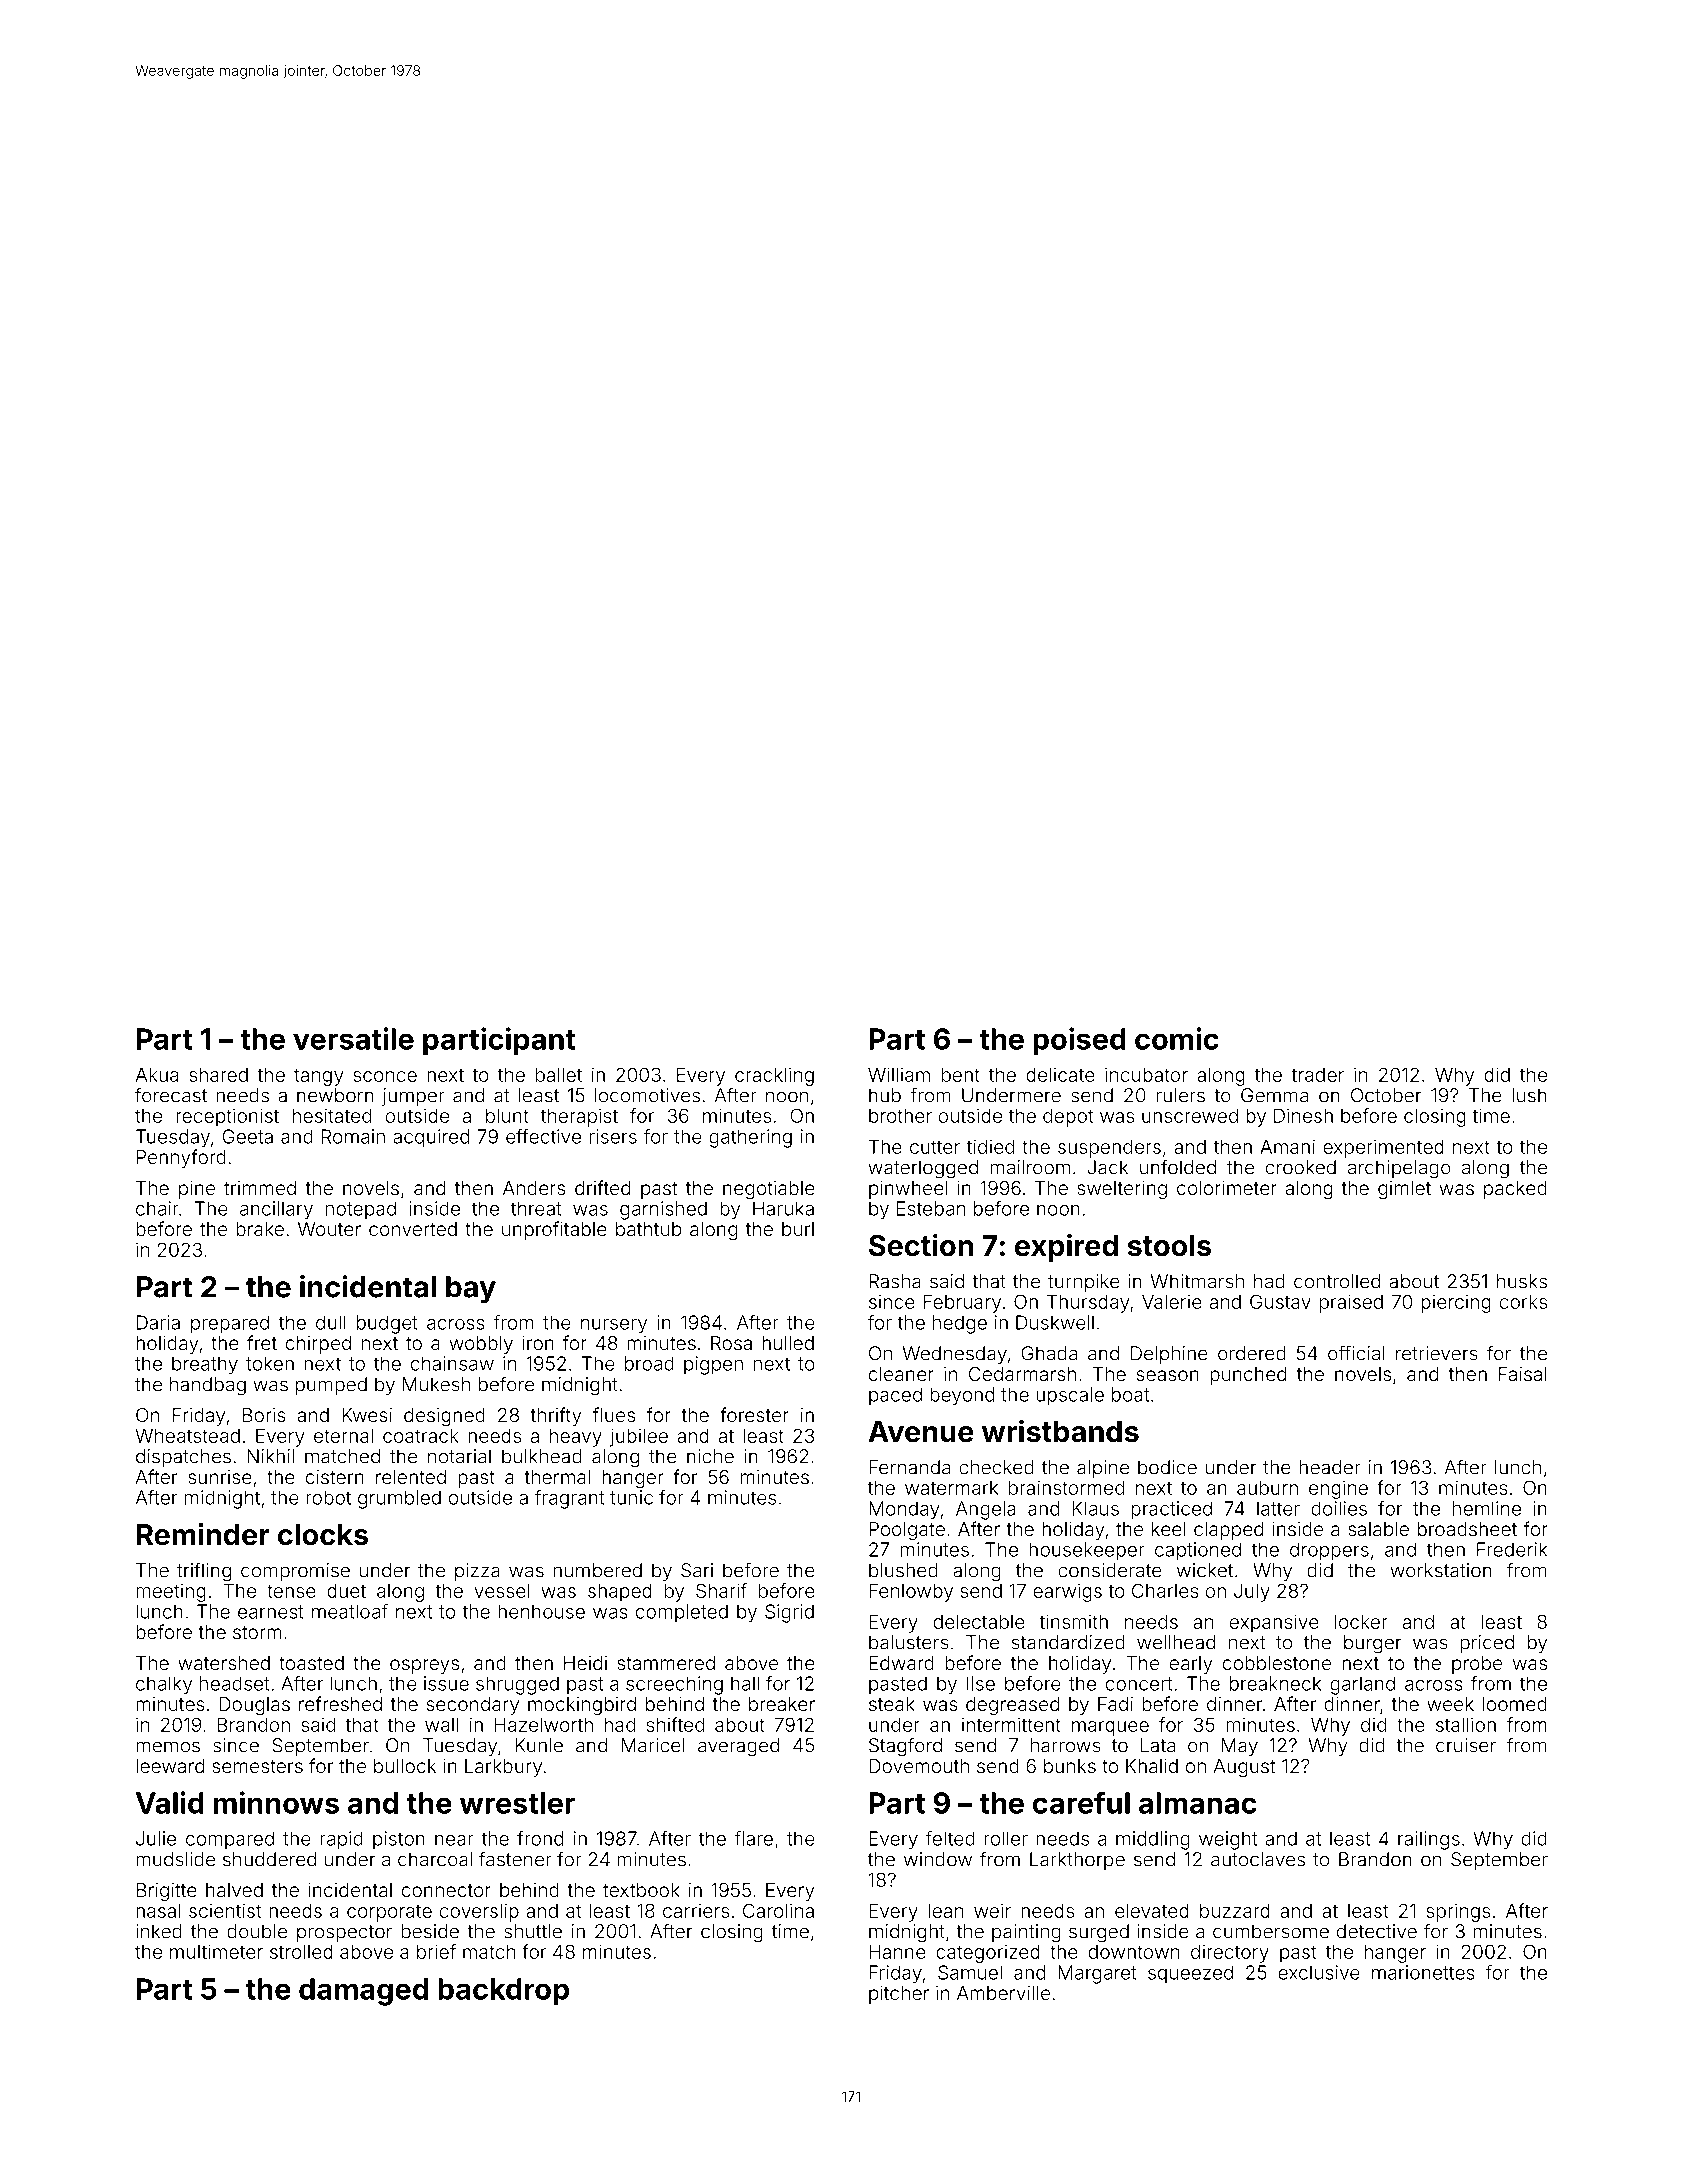 The width and height of the image is (1683, 2178). Describe the element at coordinates (385, 1076) in the image. I see `sconce` at that location.
